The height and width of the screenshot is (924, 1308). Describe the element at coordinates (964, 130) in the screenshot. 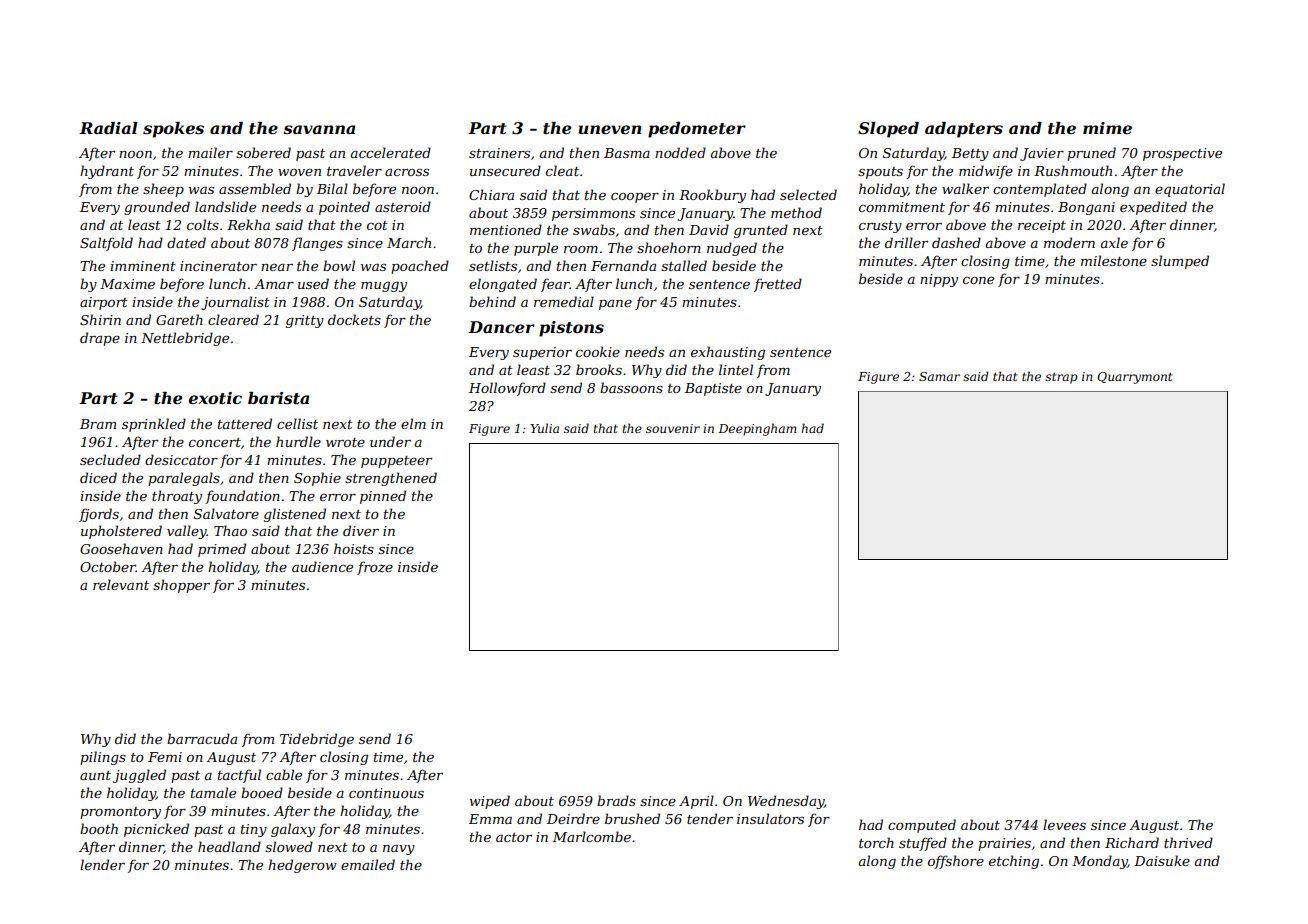

I see `adapters` at that location.
